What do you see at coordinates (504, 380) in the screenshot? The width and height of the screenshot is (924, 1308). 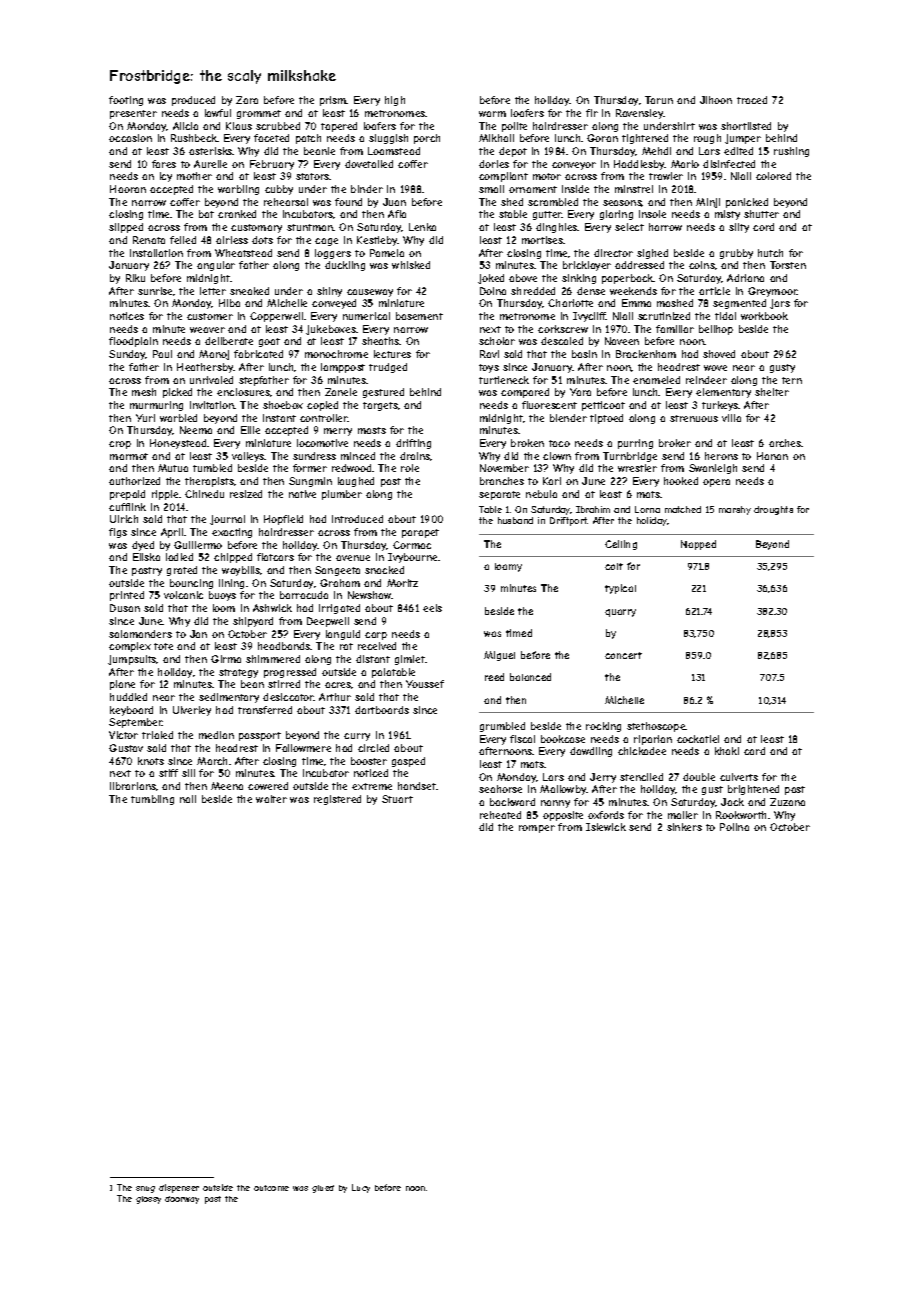 I see `turtleneck` at bounding box center [504, 380].
